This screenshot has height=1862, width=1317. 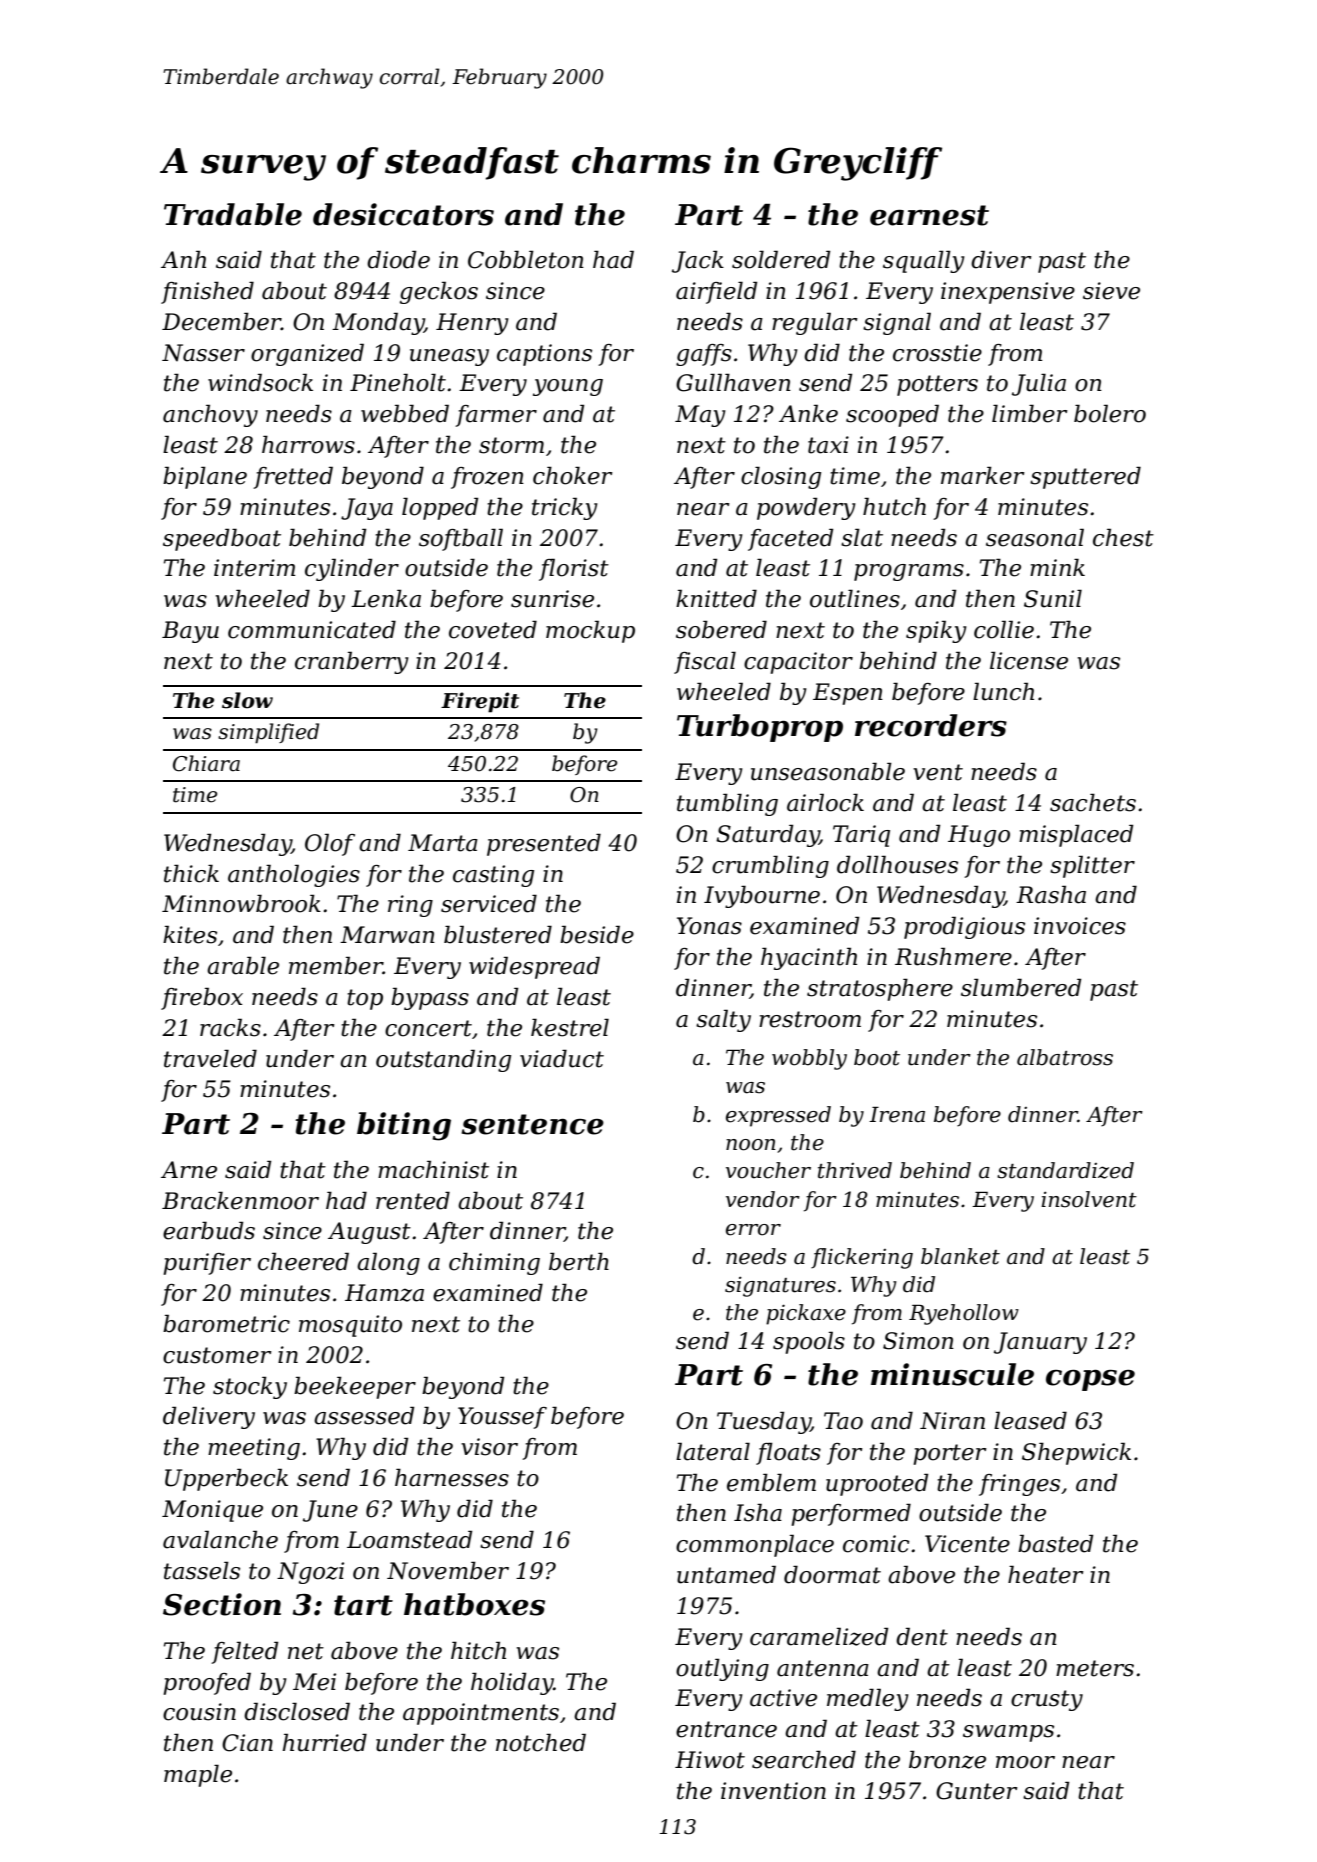 I want to click on maple, so click(x=198, y=1775).
